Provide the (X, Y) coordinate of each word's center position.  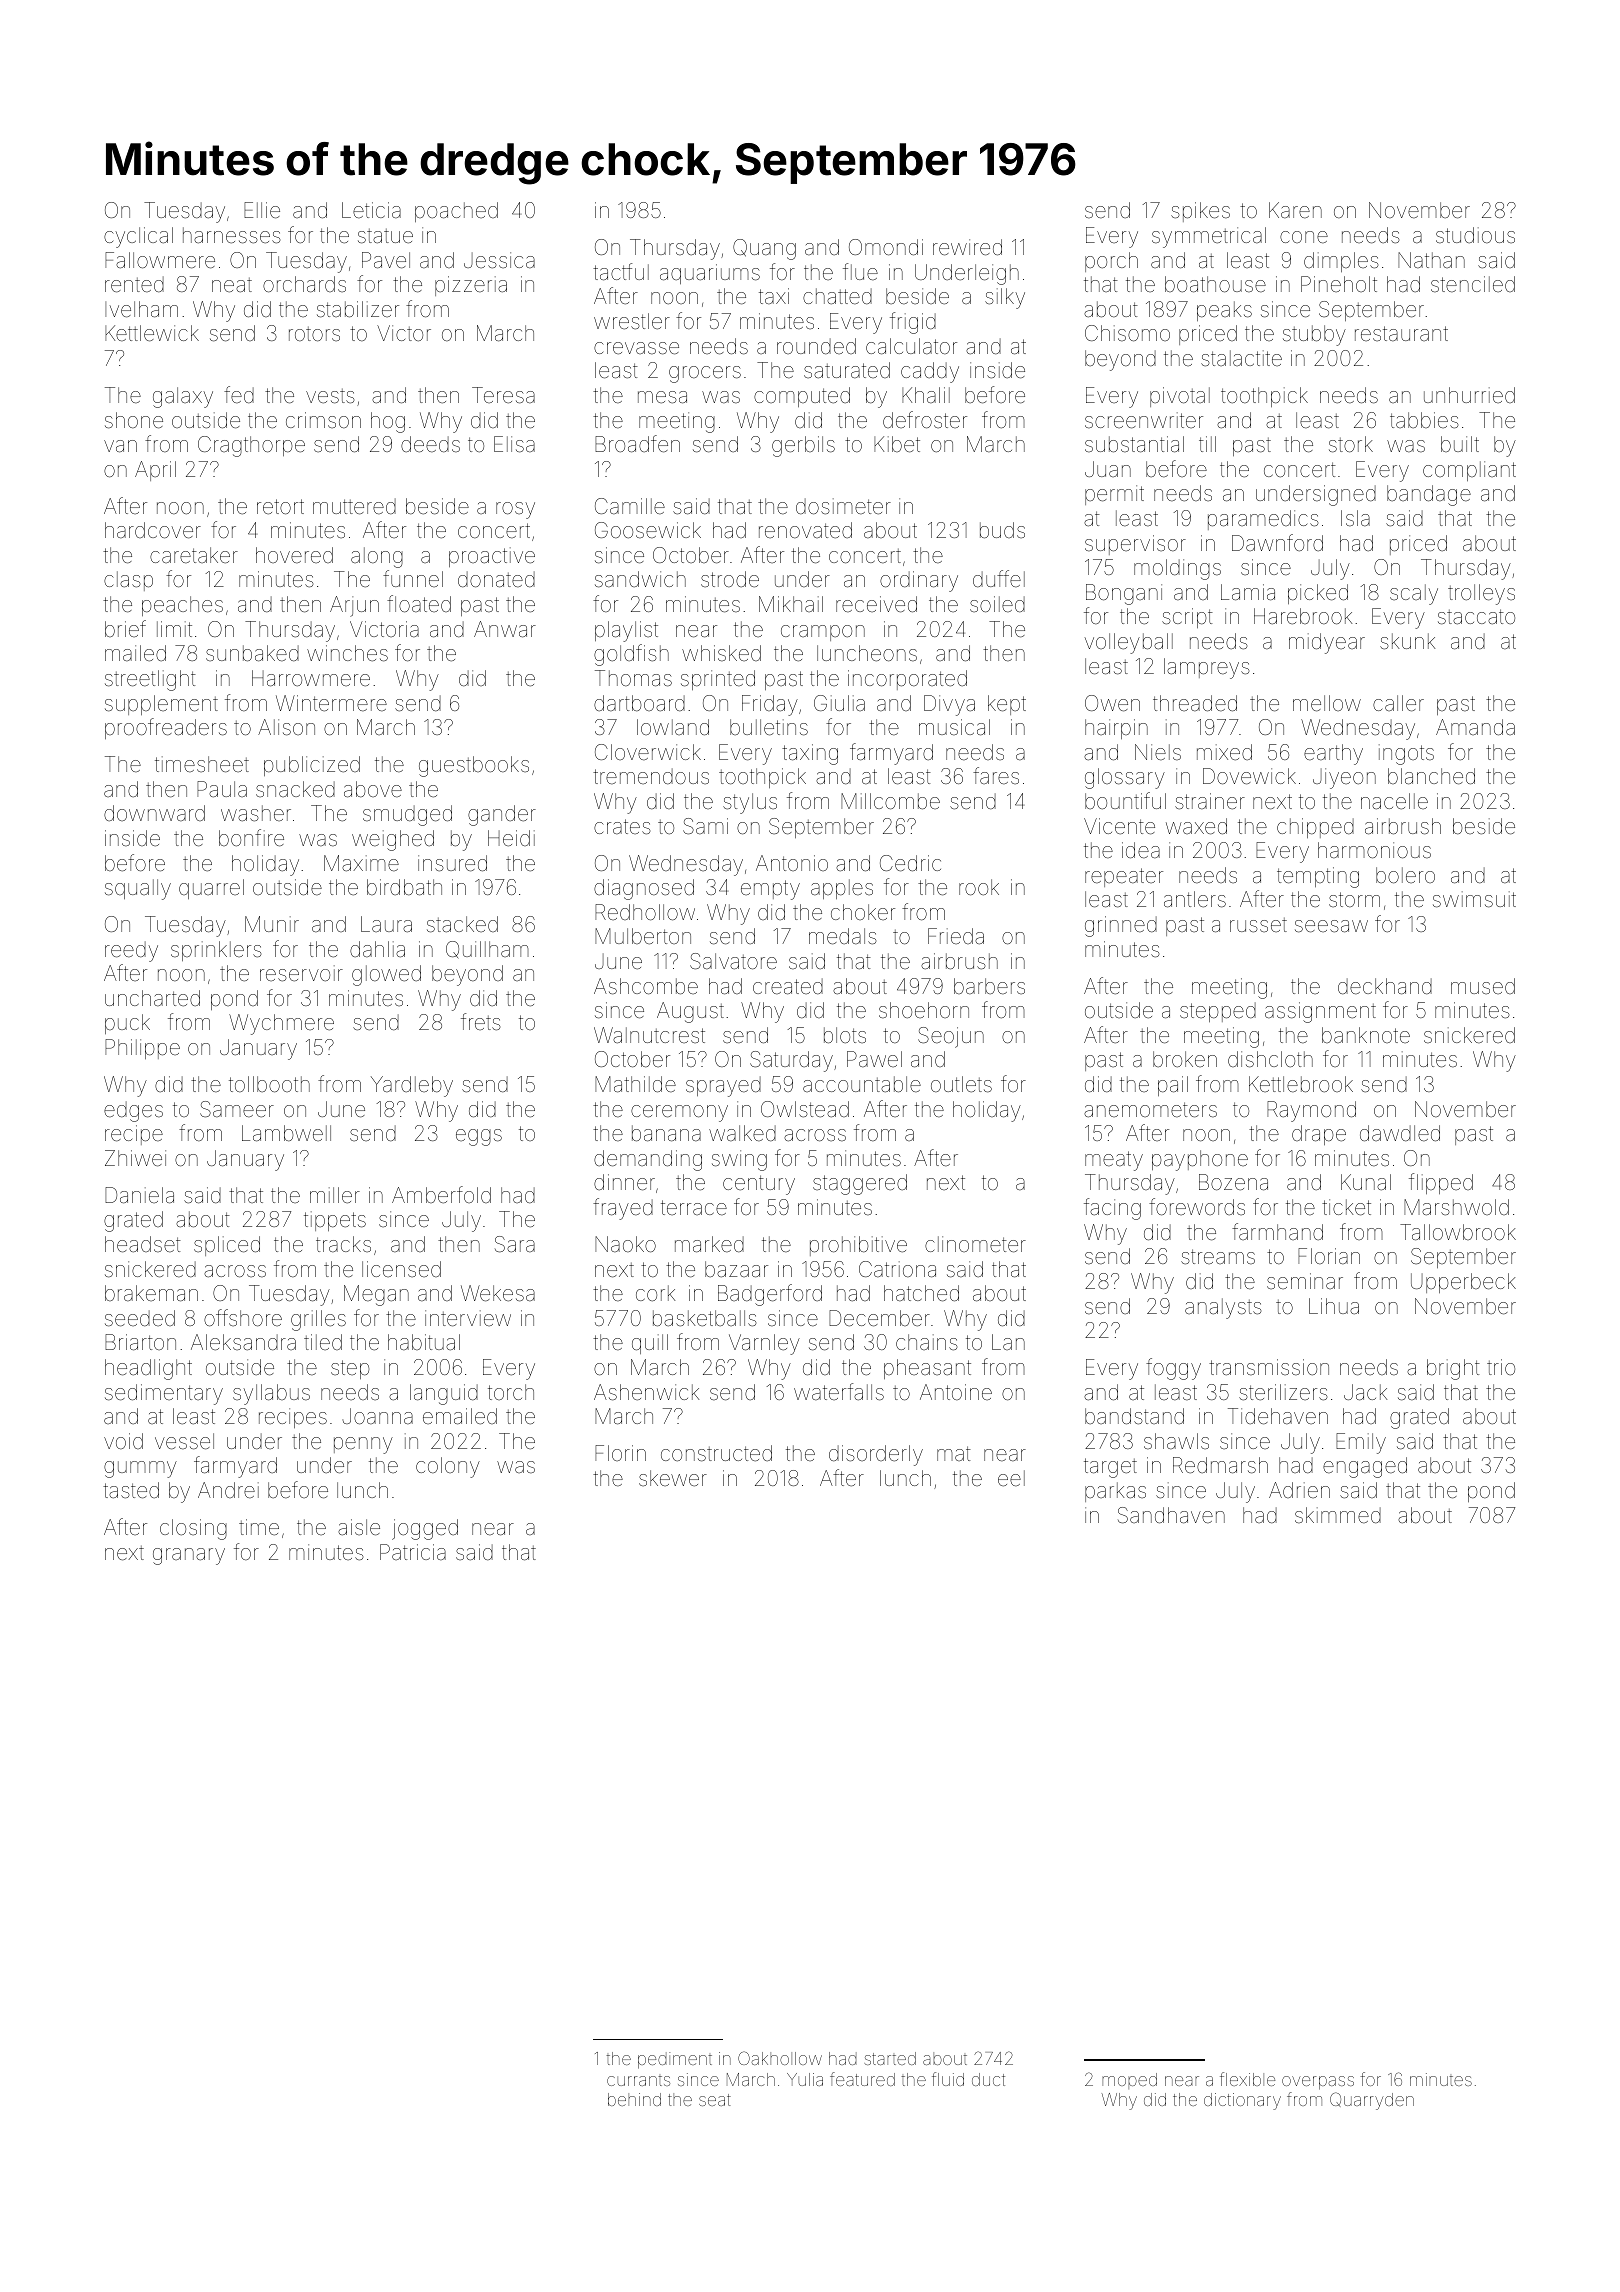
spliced (227, 1246)
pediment (675, 2060)
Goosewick (648, 530)
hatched (921, 1293)
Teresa (503, 395)
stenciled (1473, 284)
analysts (1223, 1308)
